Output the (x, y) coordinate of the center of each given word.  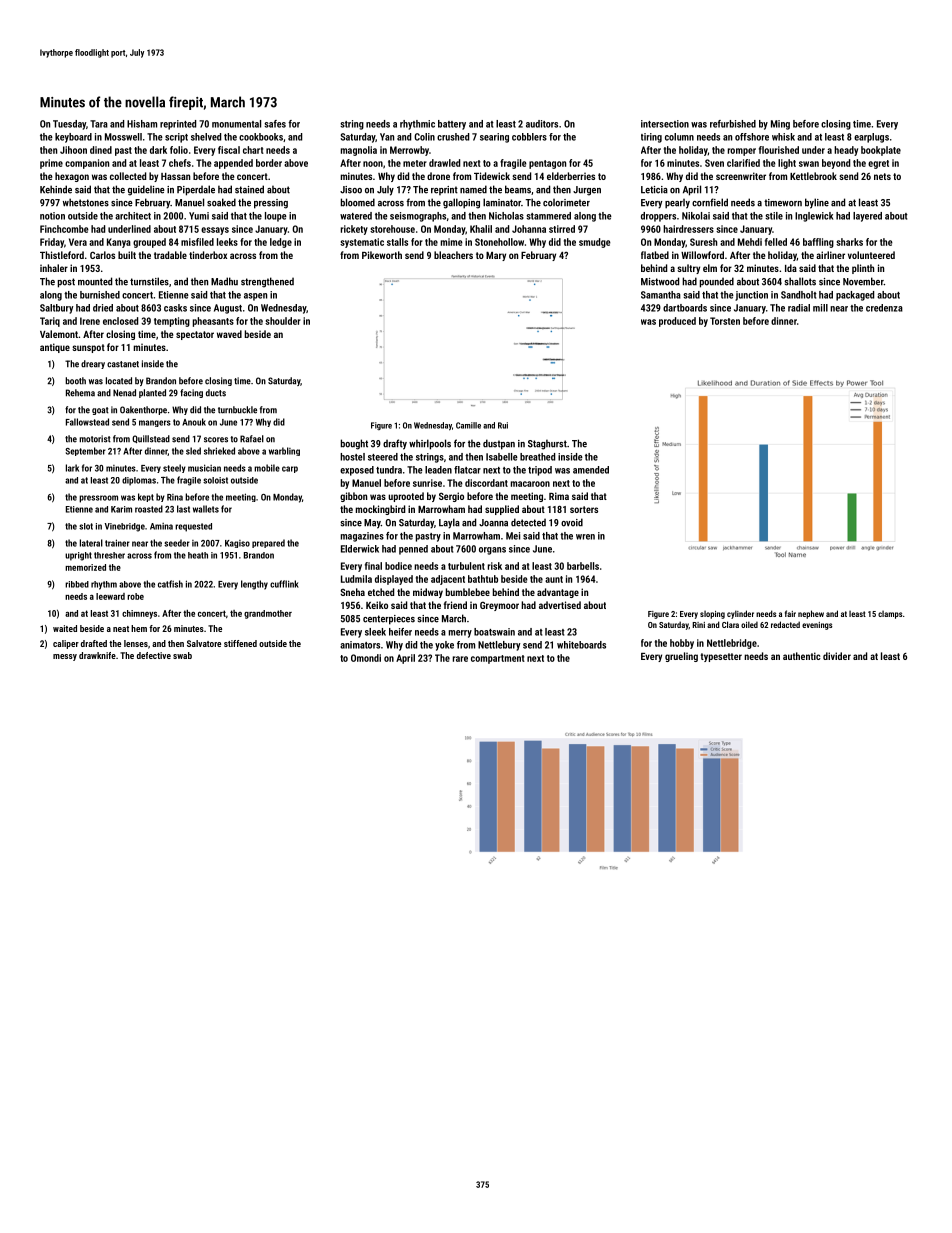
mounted (95, 281)
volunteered (871, 255)
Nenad (124, 393)
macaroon (530, 484)
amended (591, 470)
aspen (255, 297)
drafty (395, 444)
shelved (206, 137)
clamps (890, 615)
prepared (268, 543)
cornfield (710, 202)
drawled (444, 163)
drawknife (97, 655)
